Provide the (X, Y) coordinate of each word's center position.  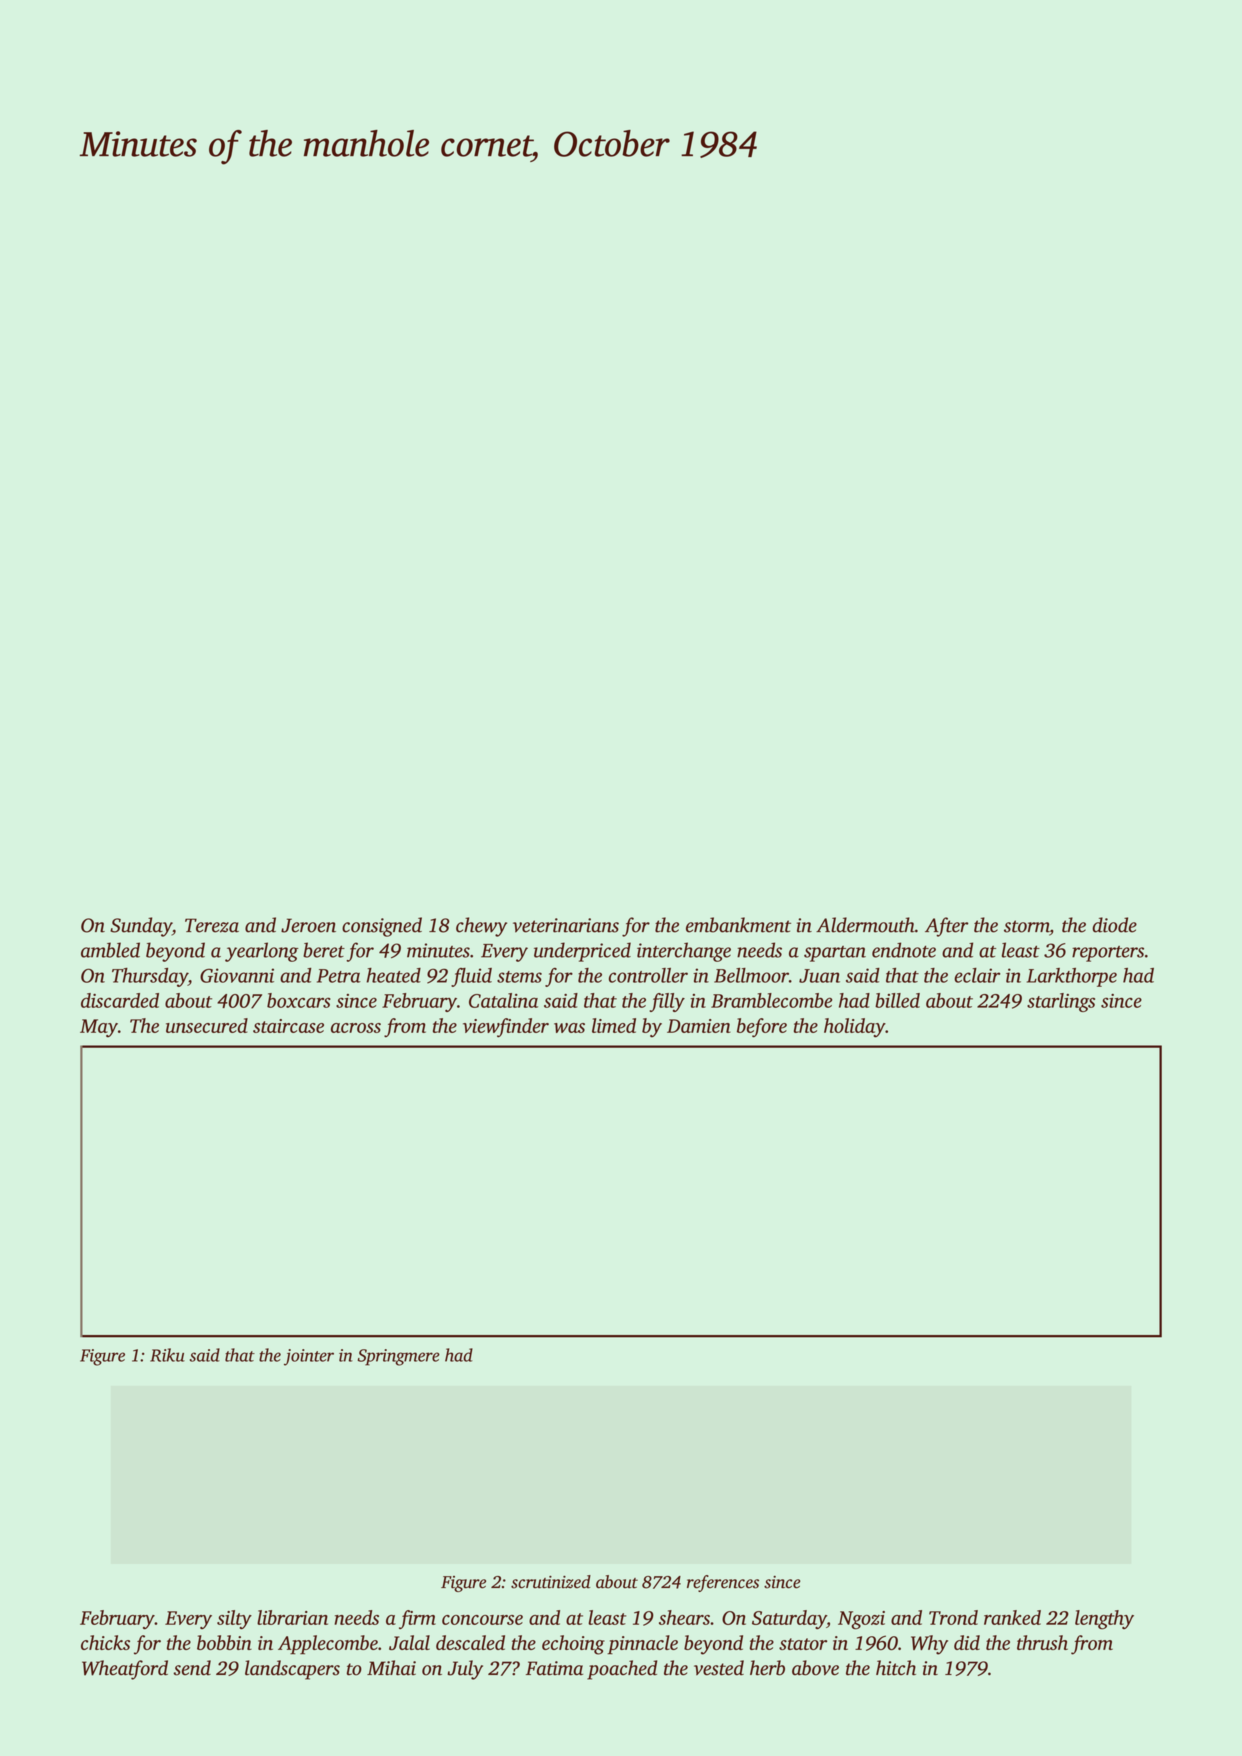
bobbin (224, 1642)
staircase (288, 1026)
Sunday (141, 927)
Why (929, 1645)
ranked (1012, 1617)
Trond (953, 1617)
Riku (167, 1355)
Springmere (399, 1357)
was (569, 1028)
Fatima (554, 1668)
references (723, 1583)
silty (234, 1619)
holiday (855, 1028)
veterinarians (566, 925)
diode (1114, 925)
